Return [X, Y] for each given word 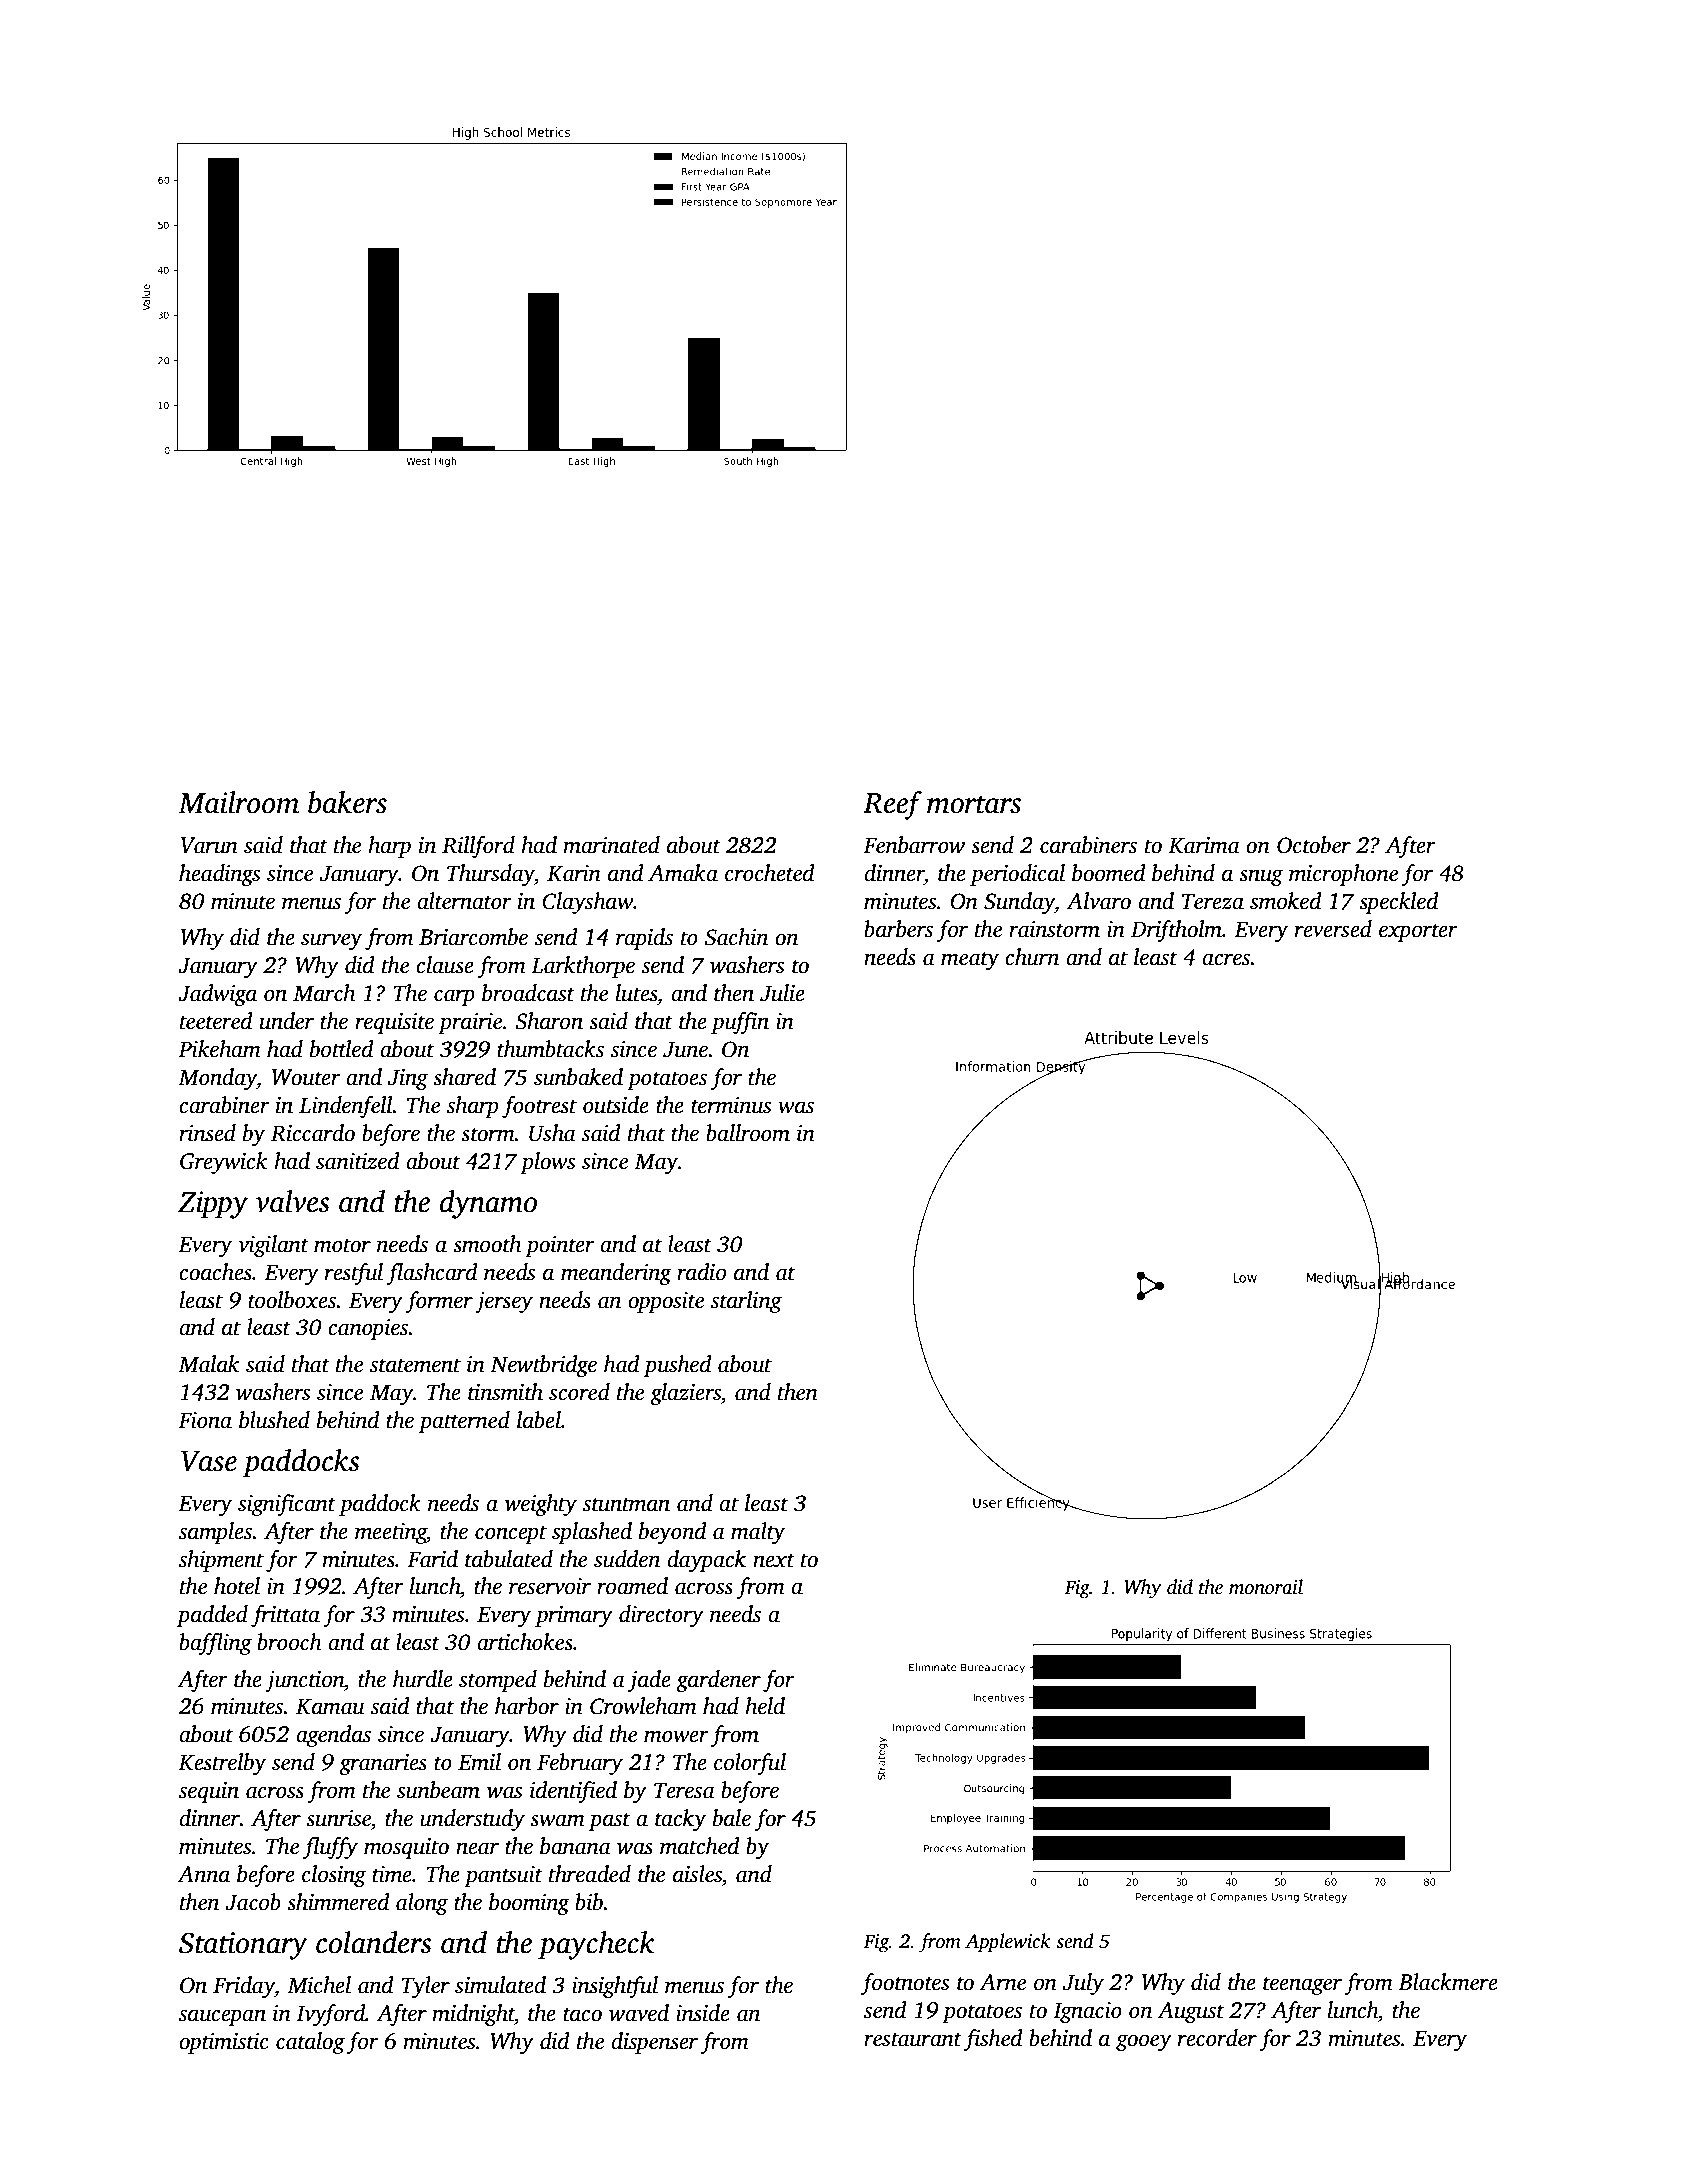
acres [1226, 959]
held [765, 1706]
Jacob [253, 1902]
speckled [1399, 903]
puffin [740, 1023]
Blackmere [1448, 1982]
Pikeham [219, 1049]
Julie [782, 993]
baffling [215, 1644]
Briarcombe [473, 937]
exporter [1418, 932]
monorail [1266, 1587]
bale [732, 1818]
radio [701, 1272]
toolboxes [292, 1300]
